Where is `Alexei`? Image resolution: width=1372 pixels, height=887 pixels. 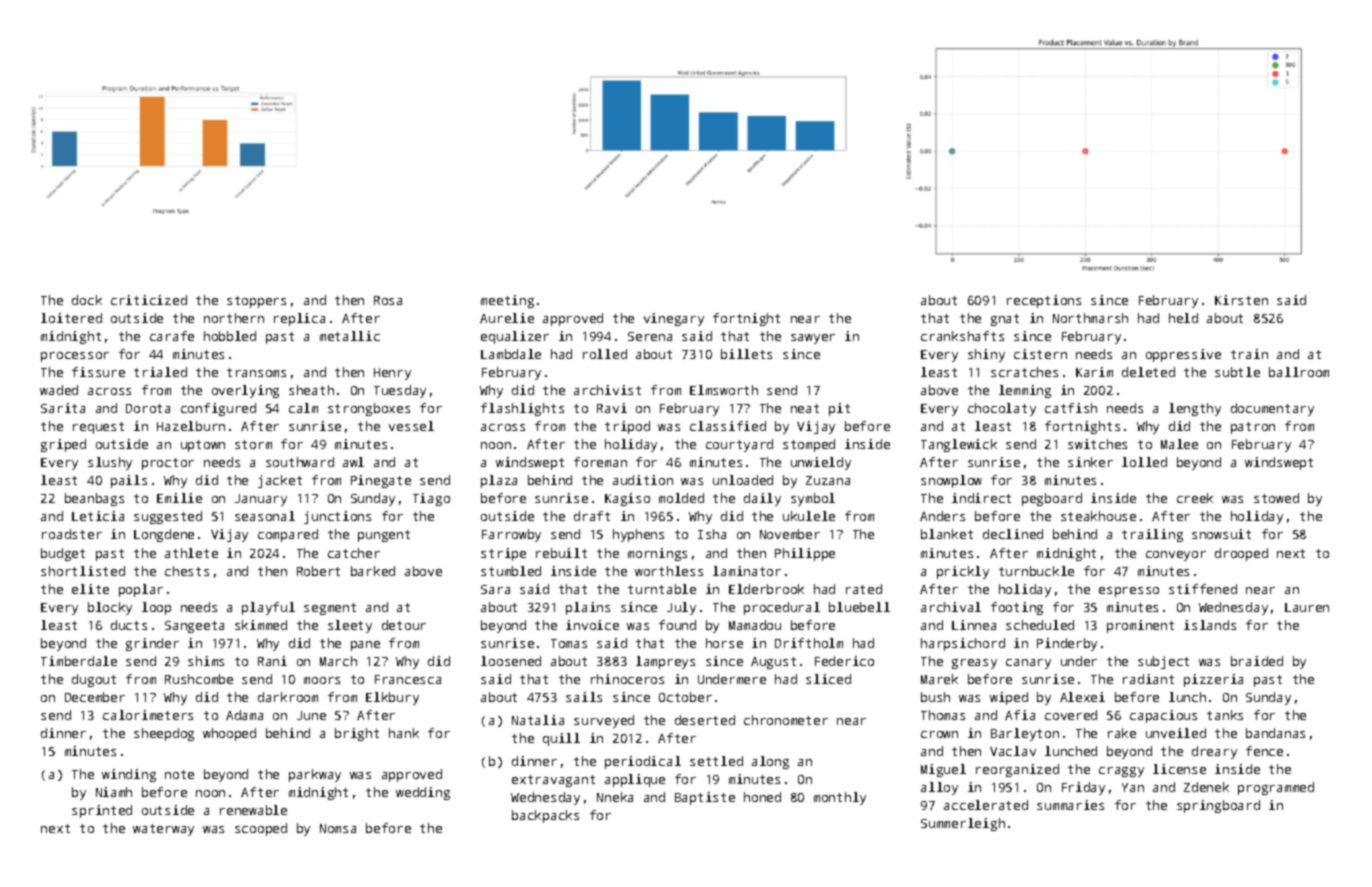
Alexei is located at coordinates (1082, 697).
